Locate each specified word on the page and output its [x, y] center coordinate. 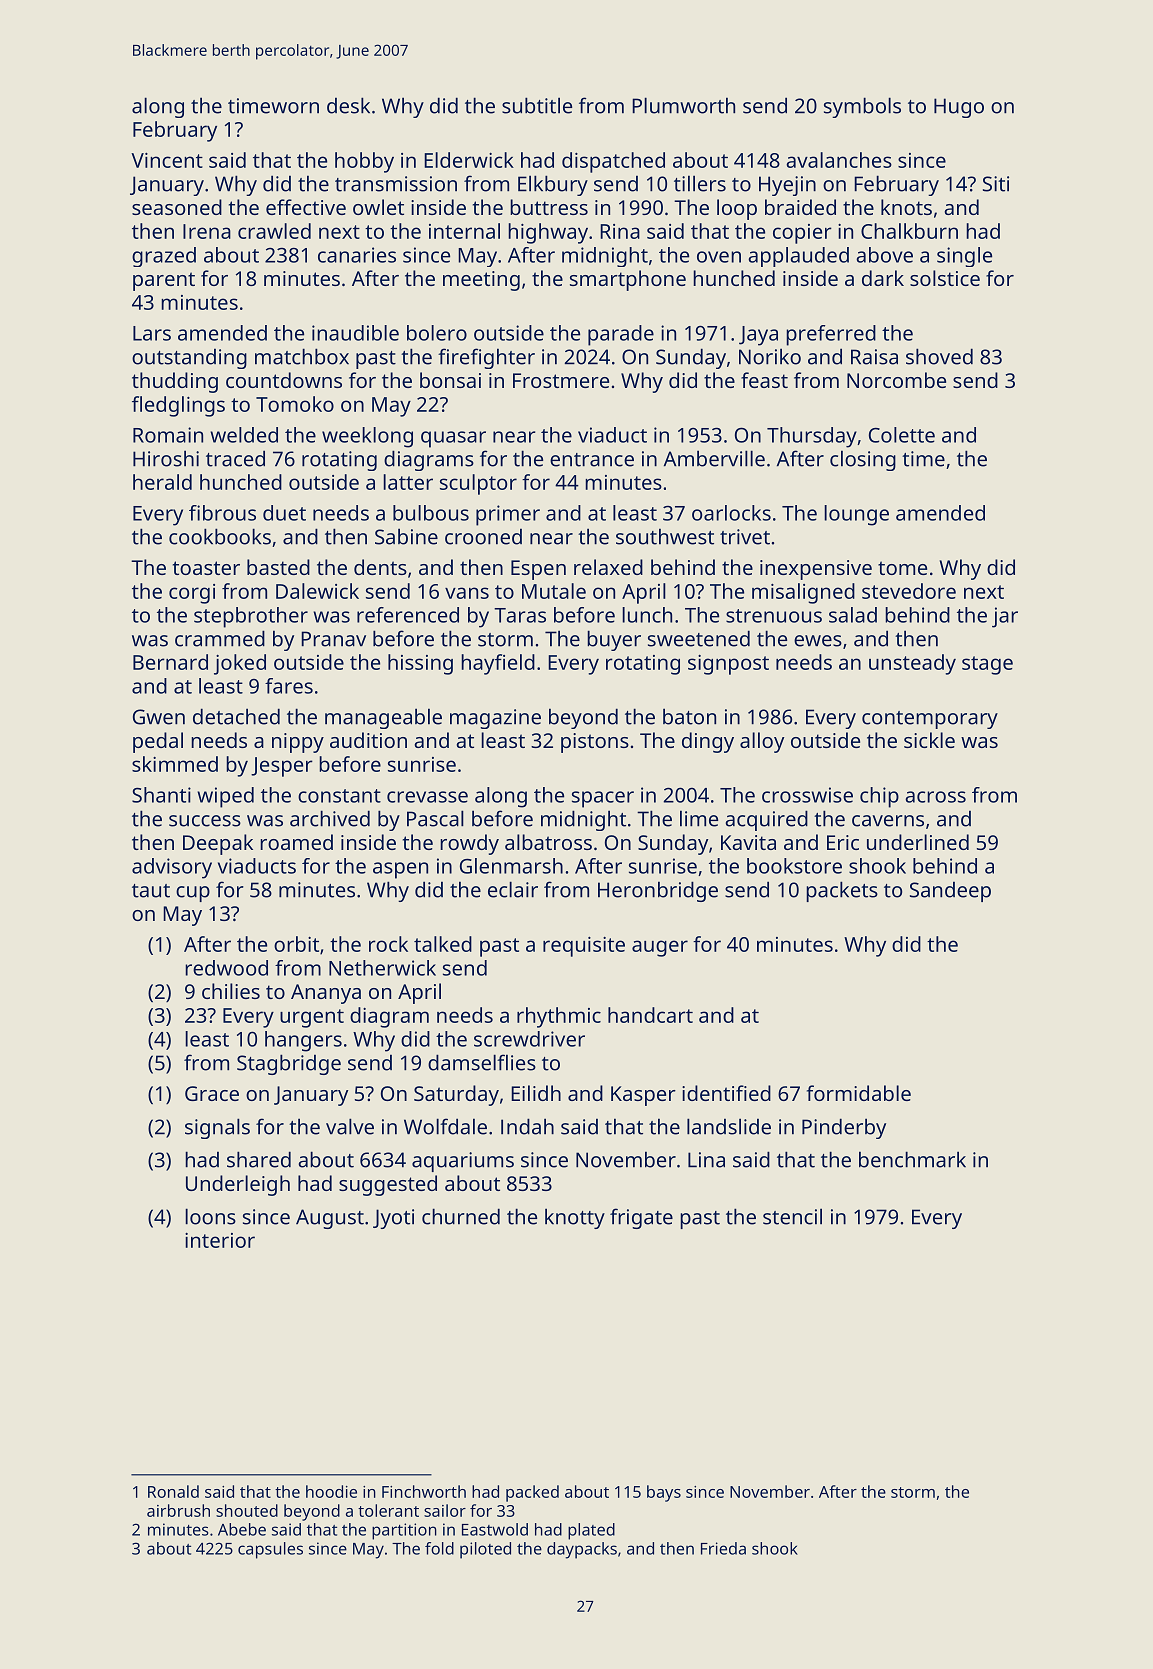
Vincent [167, 160]
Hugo [959, 108]
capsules [270, 1550]
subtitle [537, 105]
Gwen [159, 717]
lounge [856, 515]
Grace [212, 1093]
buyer [614, 640]
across [935, 797]
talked [443, 944]
